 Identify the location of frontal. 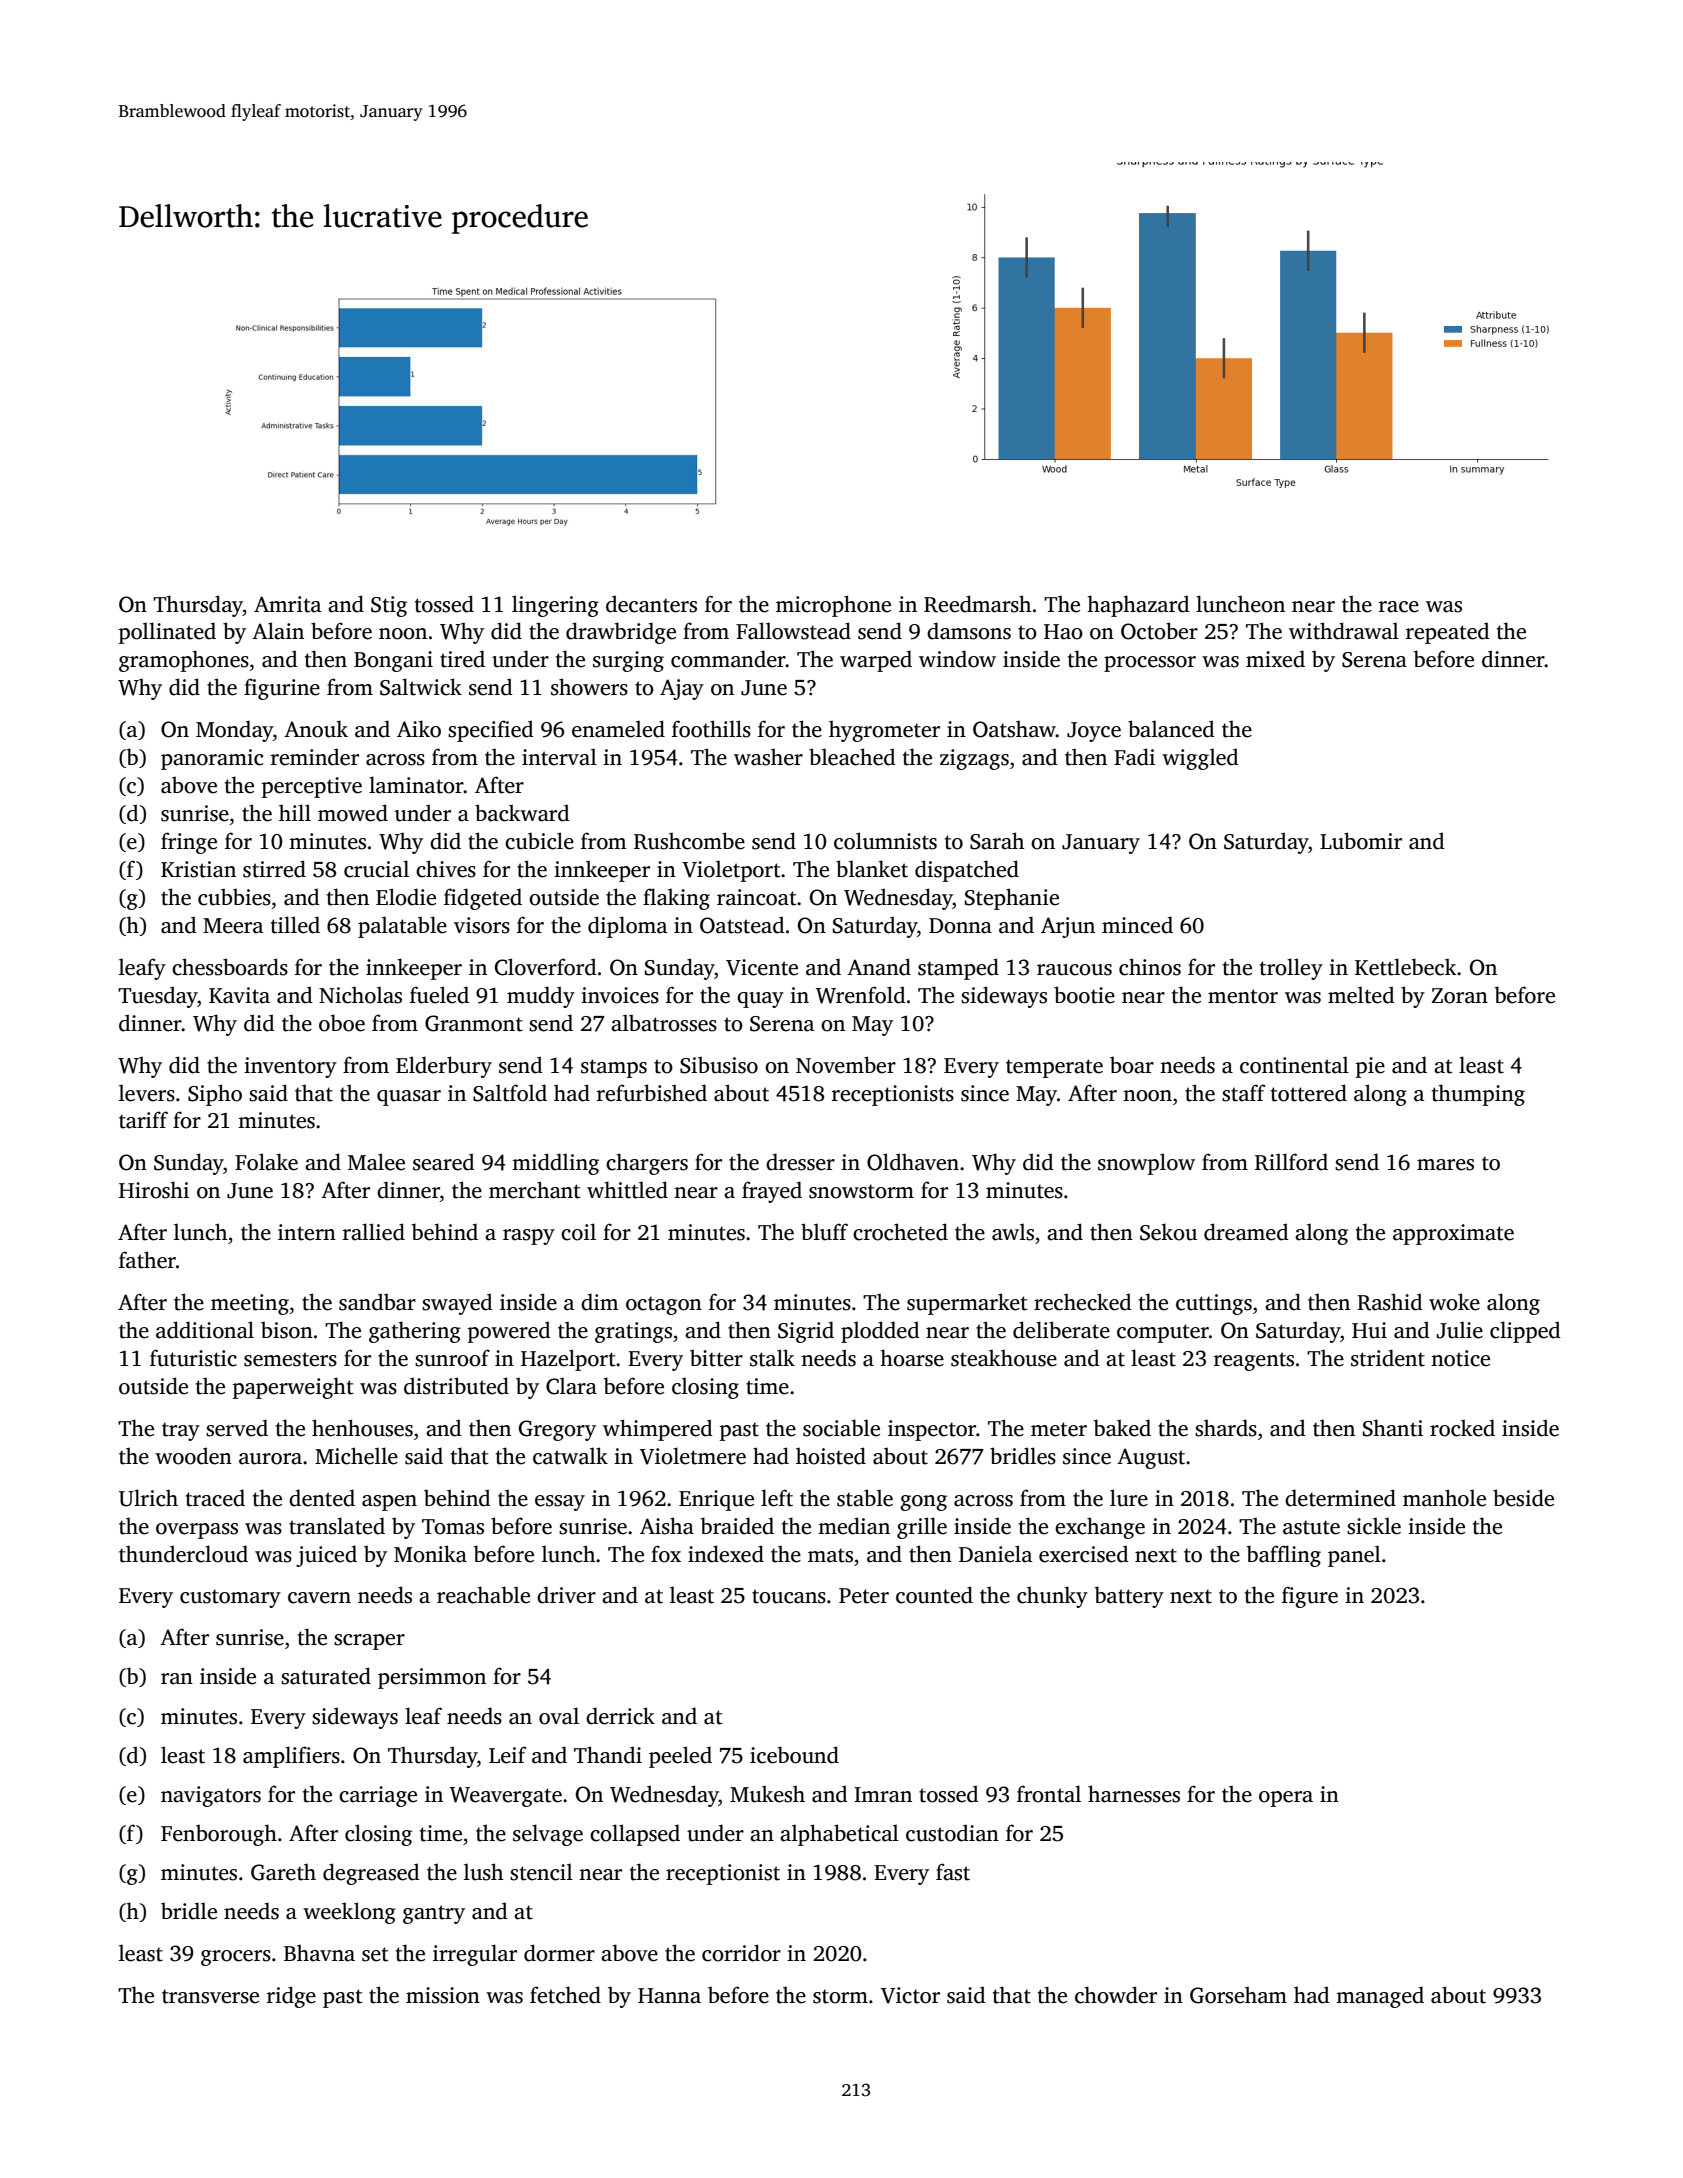
(1049, 1794).
